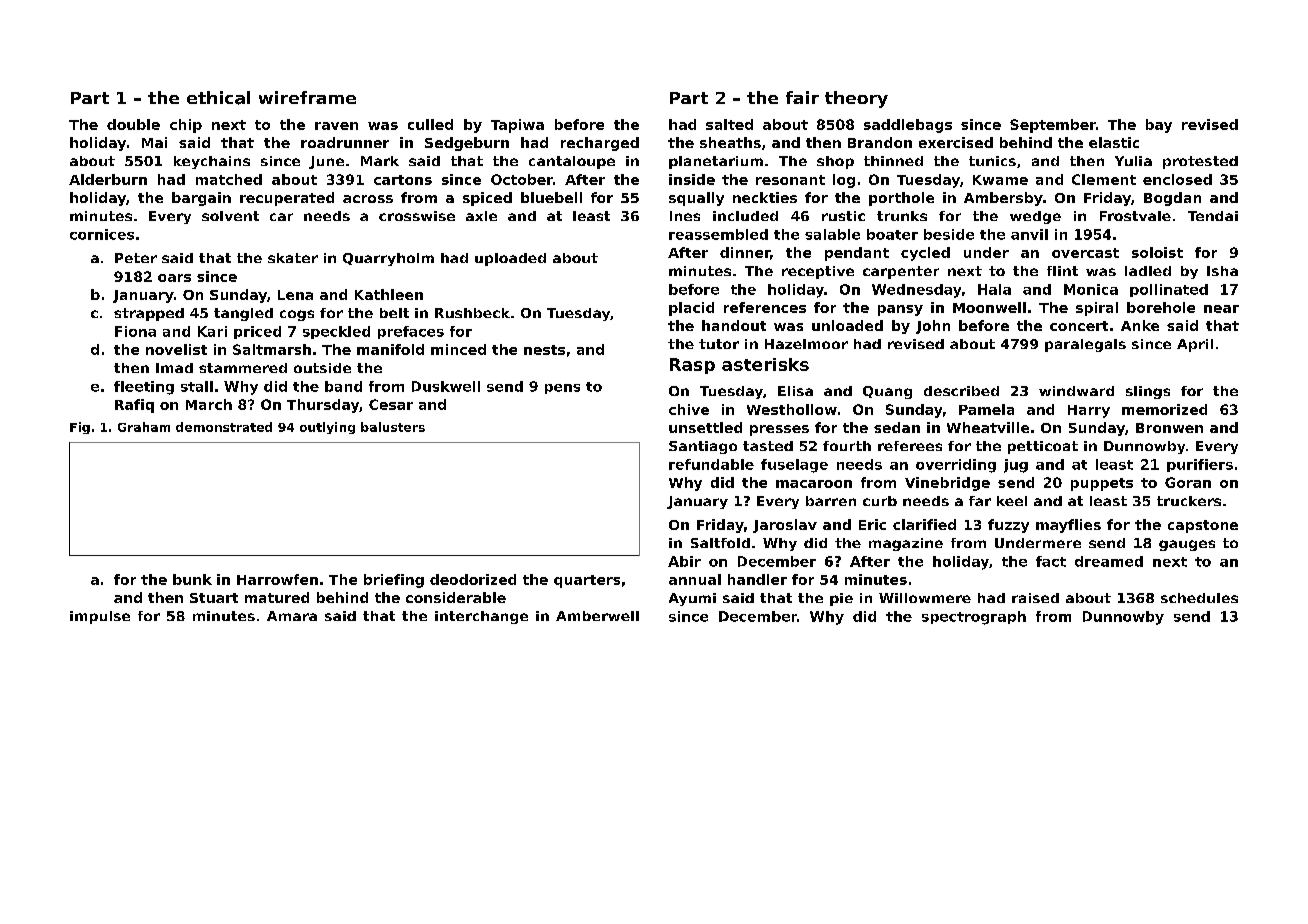 Image resolution: width=1308 pixels, height=924 pixels. Describe the element at coordinates (218, 98) in the screenshot. I see `ethical` at that location.
